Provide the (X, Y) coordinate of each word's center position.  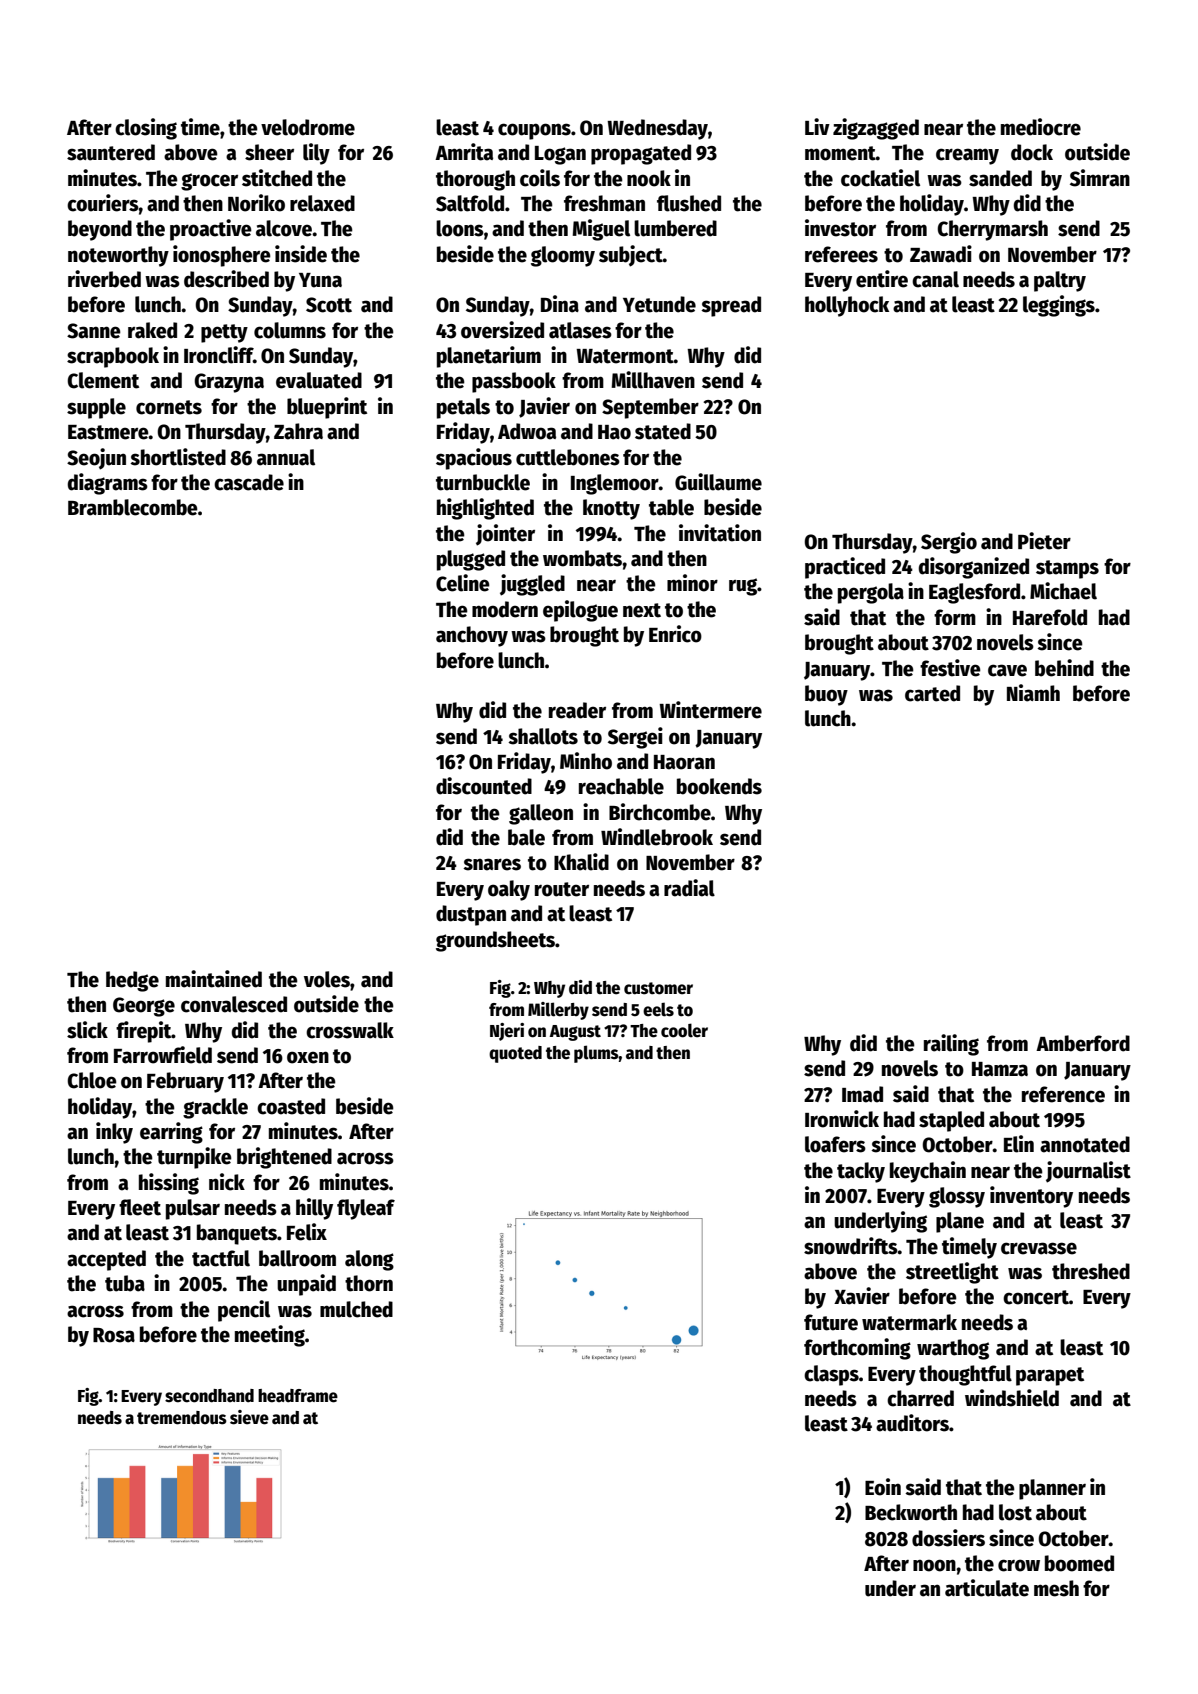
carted (932, 693)
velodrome (308, 127)
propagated (641, 154)
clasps (831, 1375)
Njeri (507, 1032)
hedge (132, 981)
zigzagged (876, 129)
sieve (249, 1417)
